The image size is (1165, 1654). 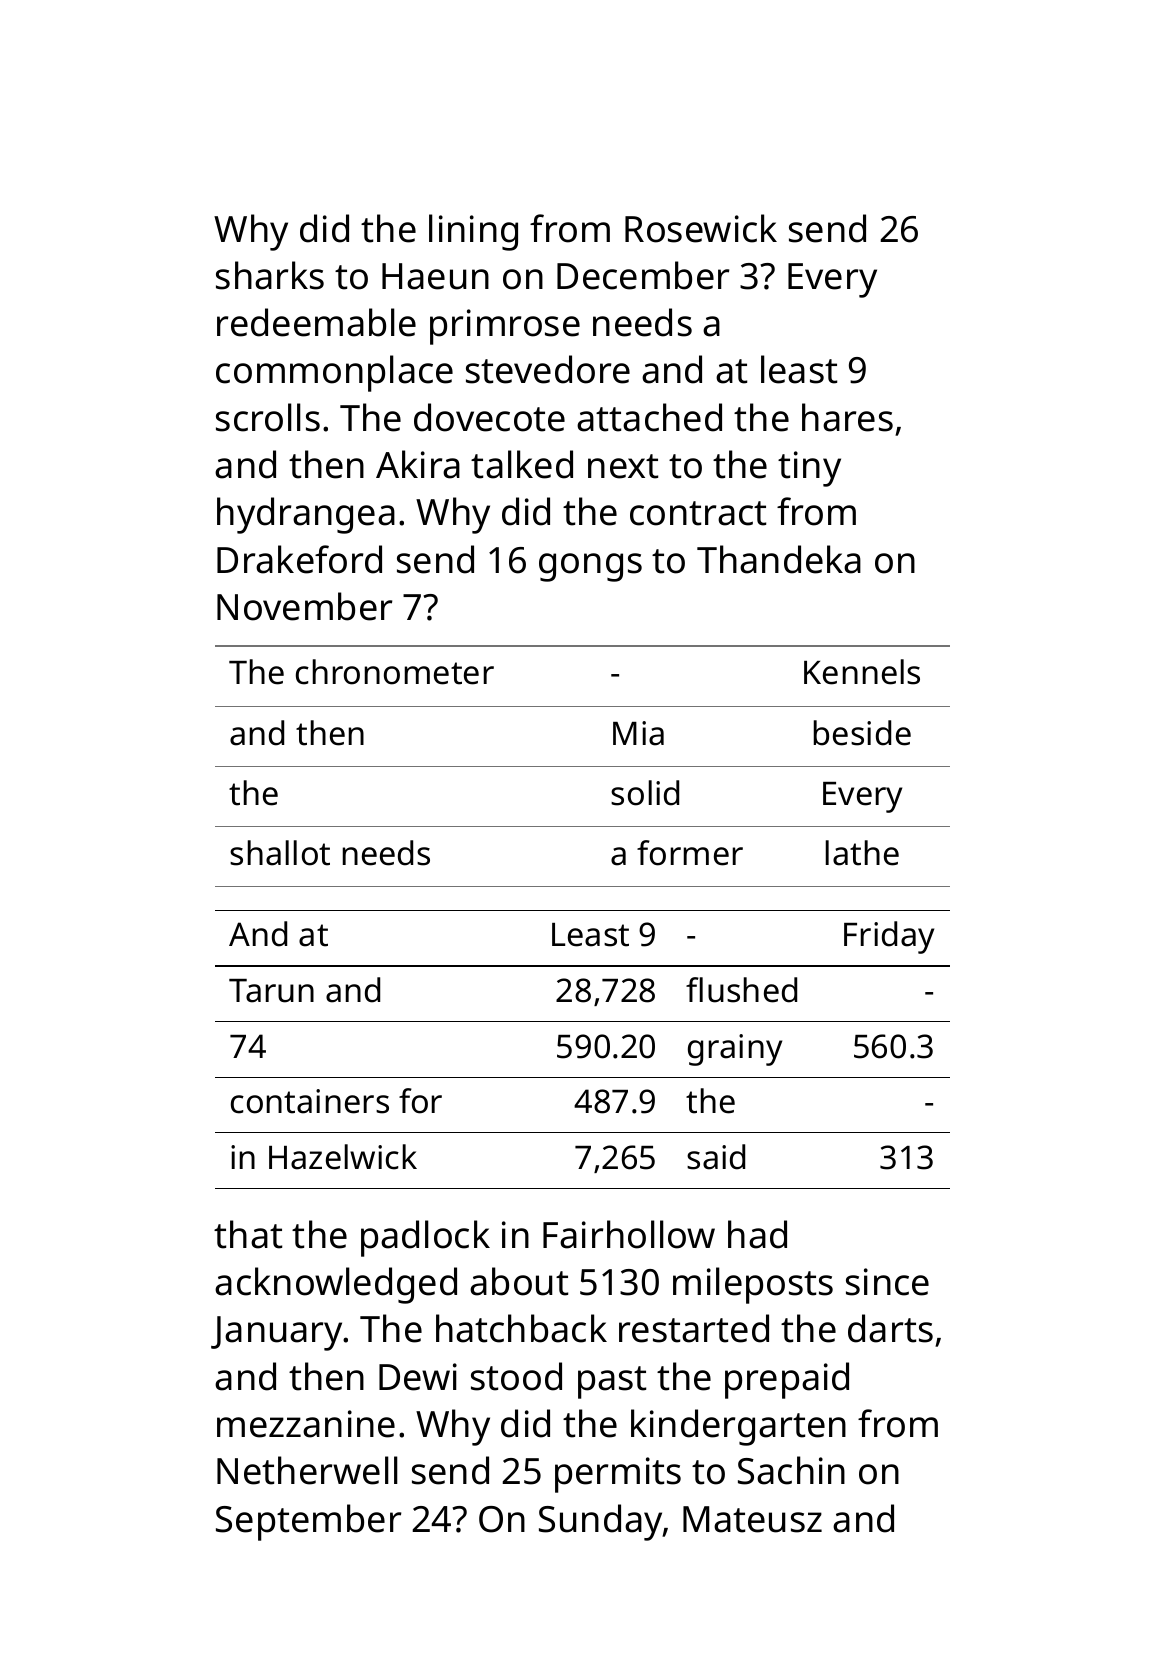 What do you see at coordinates (862, 853) in the document?
I see `lathe` at bounding box center [862, 853].
